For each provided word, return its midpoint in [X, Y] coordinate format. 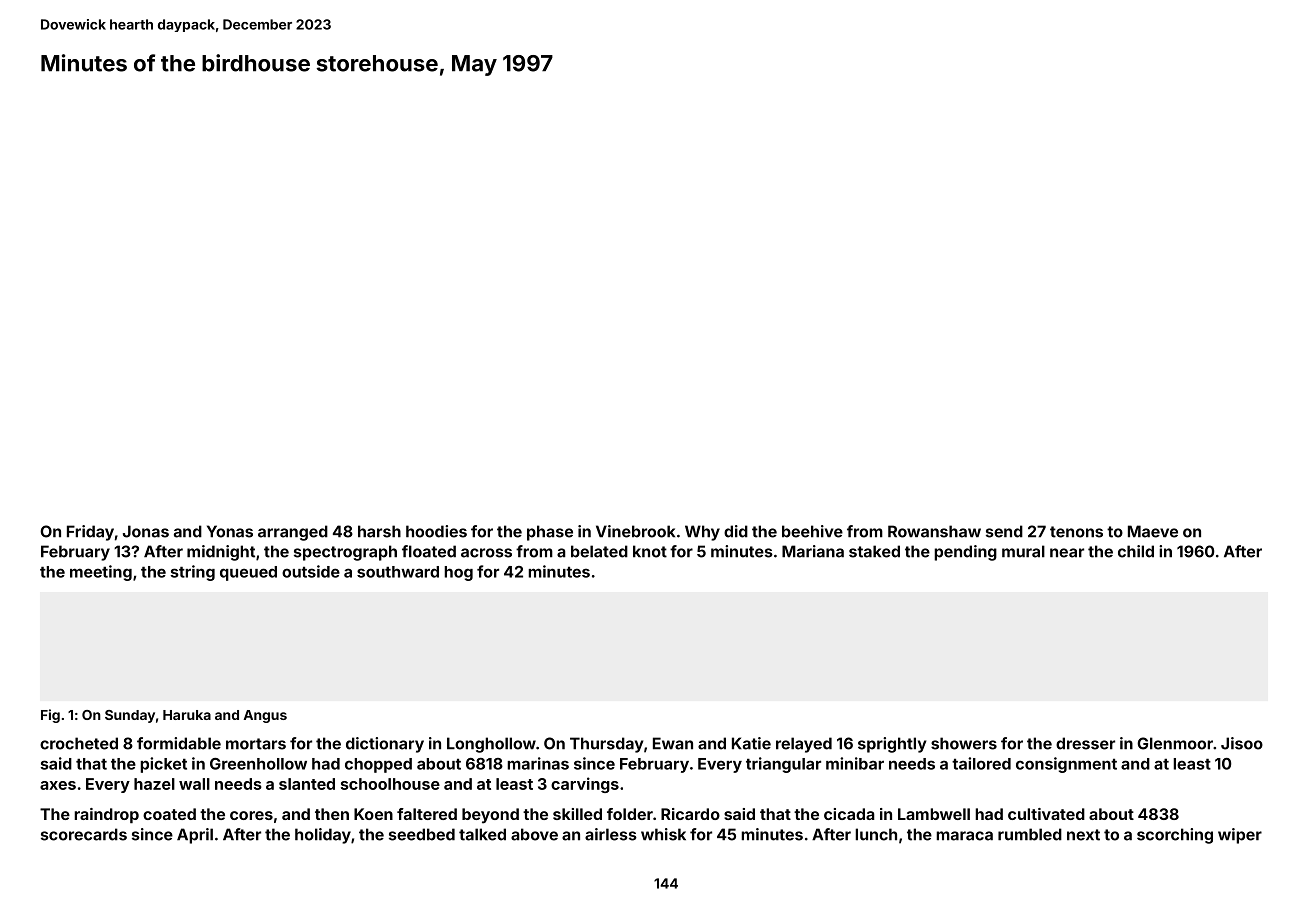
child [1136, 551]
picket [163, 765]
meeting [101, 573]
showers [964, 743]
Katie [751, 743]
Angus [265, 716]
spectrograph [345, 553]
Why [702, 533]
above [534, 834]
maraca [964, 836]
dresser [1085, 743]
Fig [50, 716]
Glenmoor [1175, 743]
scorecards [84, 834]
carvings [585, 785]
